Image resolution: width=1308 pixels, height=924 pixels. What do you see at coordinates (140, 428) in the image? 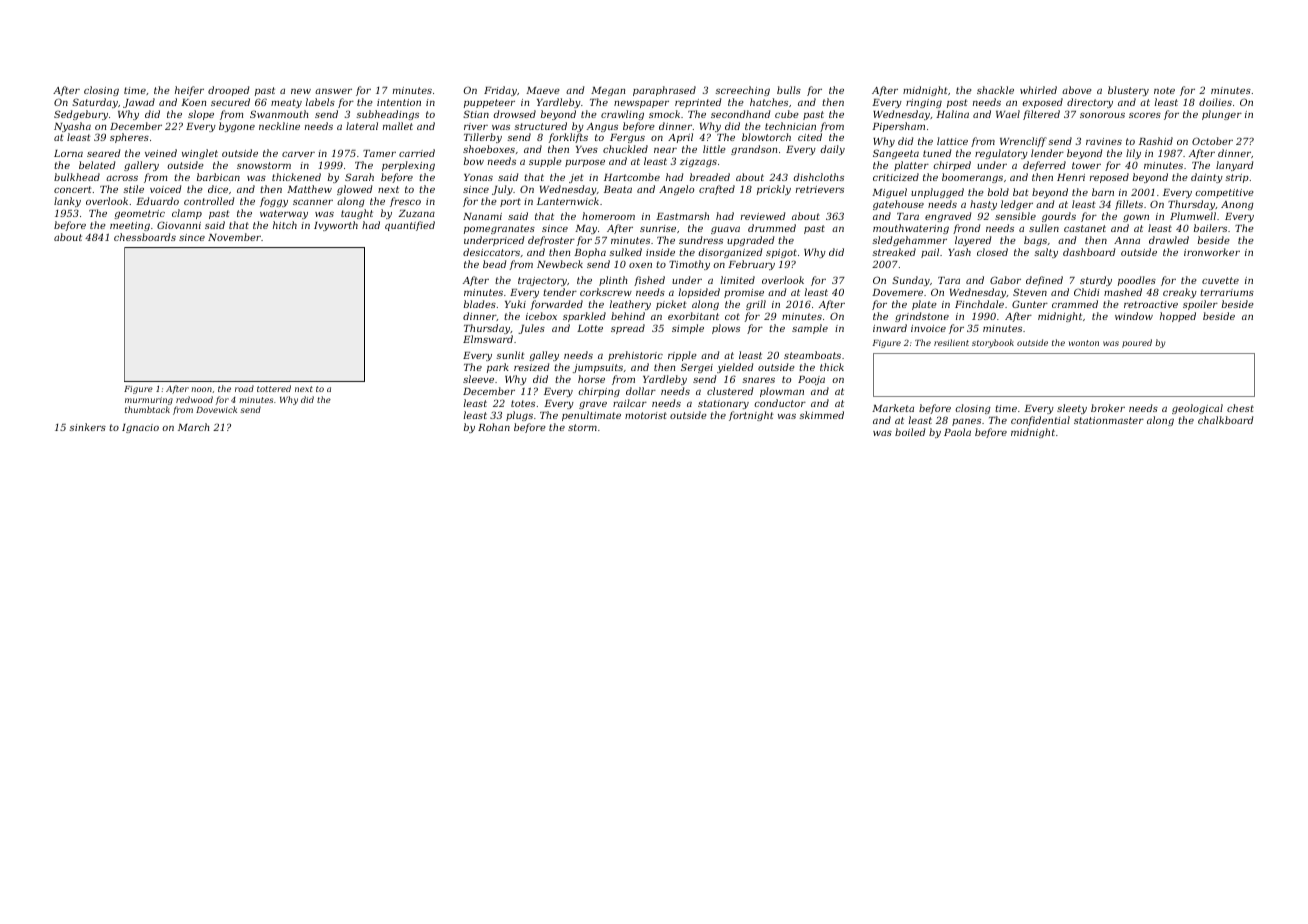
I see `Ignacio` at bounding box center [140, 428].
